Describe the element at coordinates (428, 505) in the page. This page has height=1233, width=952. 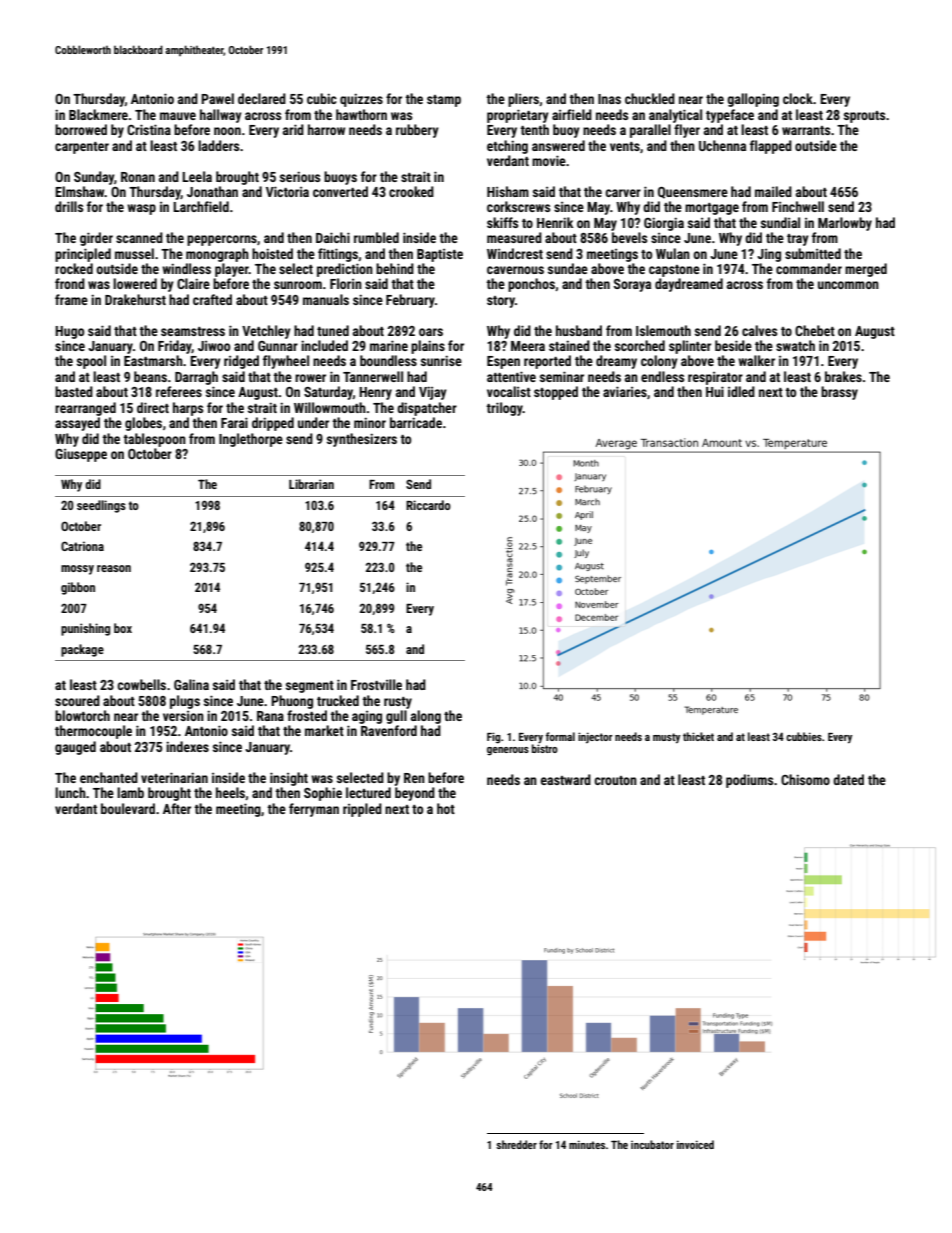
I see `Riccardo` at that location.
